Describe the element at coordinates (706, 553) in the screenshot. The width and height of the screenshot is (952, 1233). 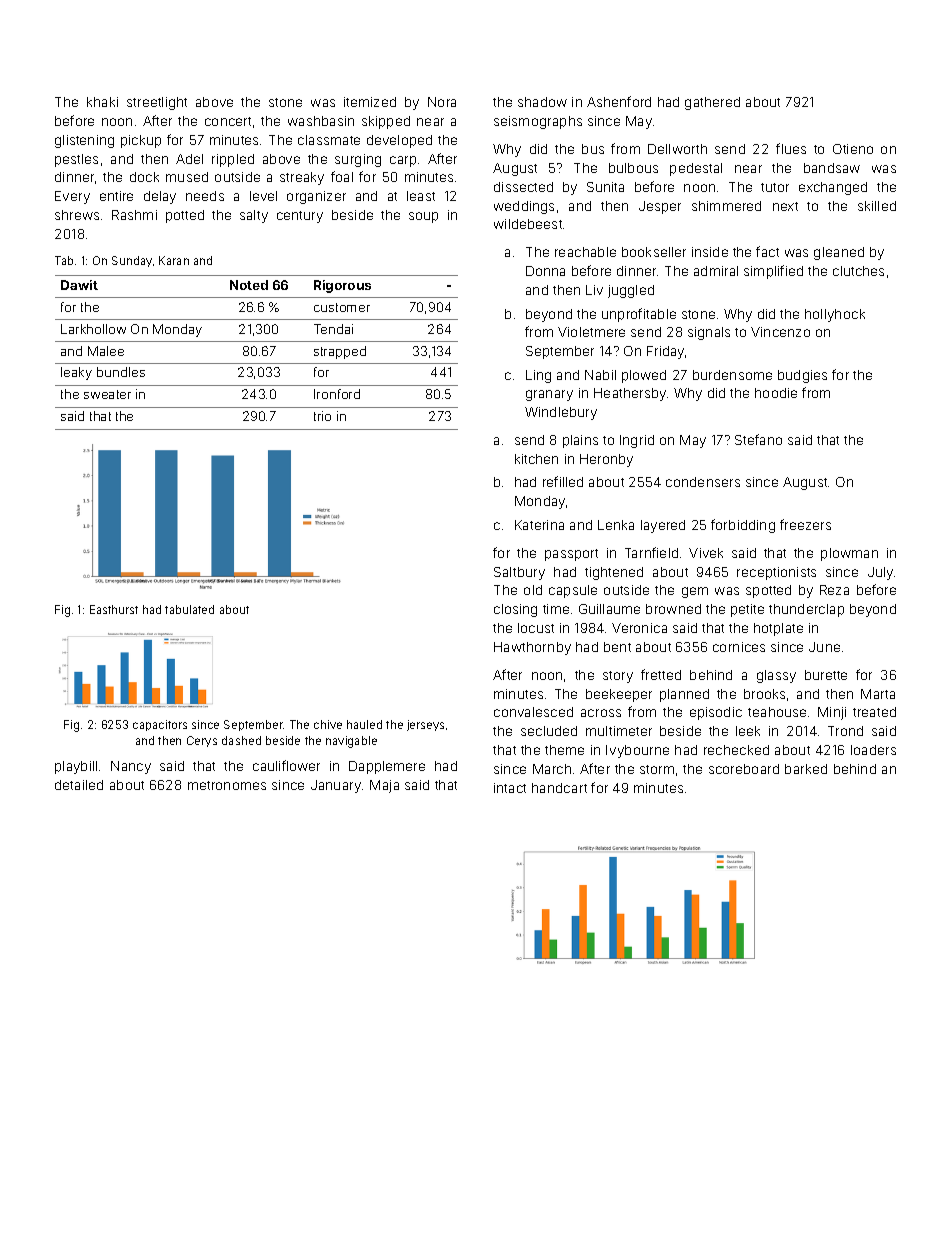
I see `Vivek` at that location.
